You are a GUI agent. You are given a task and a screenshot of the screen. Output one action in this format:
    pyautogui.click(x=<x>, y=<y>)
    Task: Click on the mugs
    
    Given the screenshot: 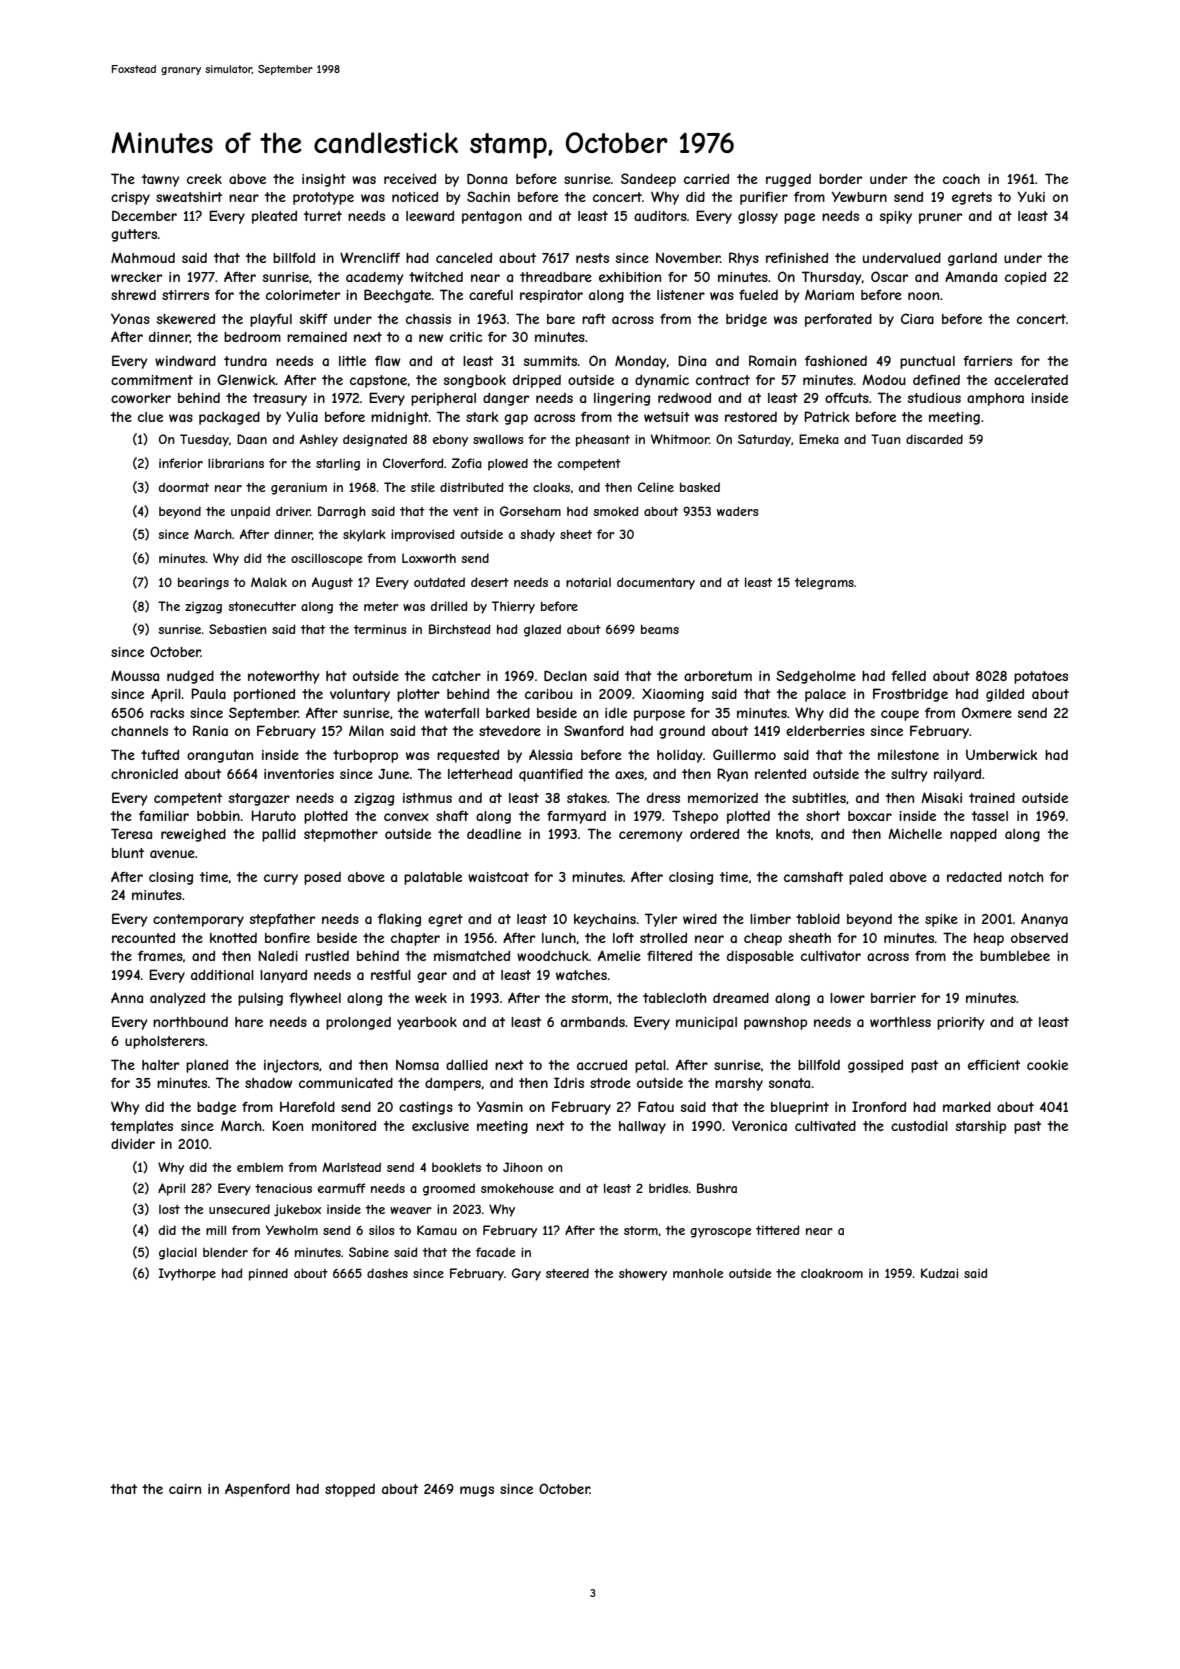 What is the action you would take?
    pyautogui.click(x=477, y=1491)
